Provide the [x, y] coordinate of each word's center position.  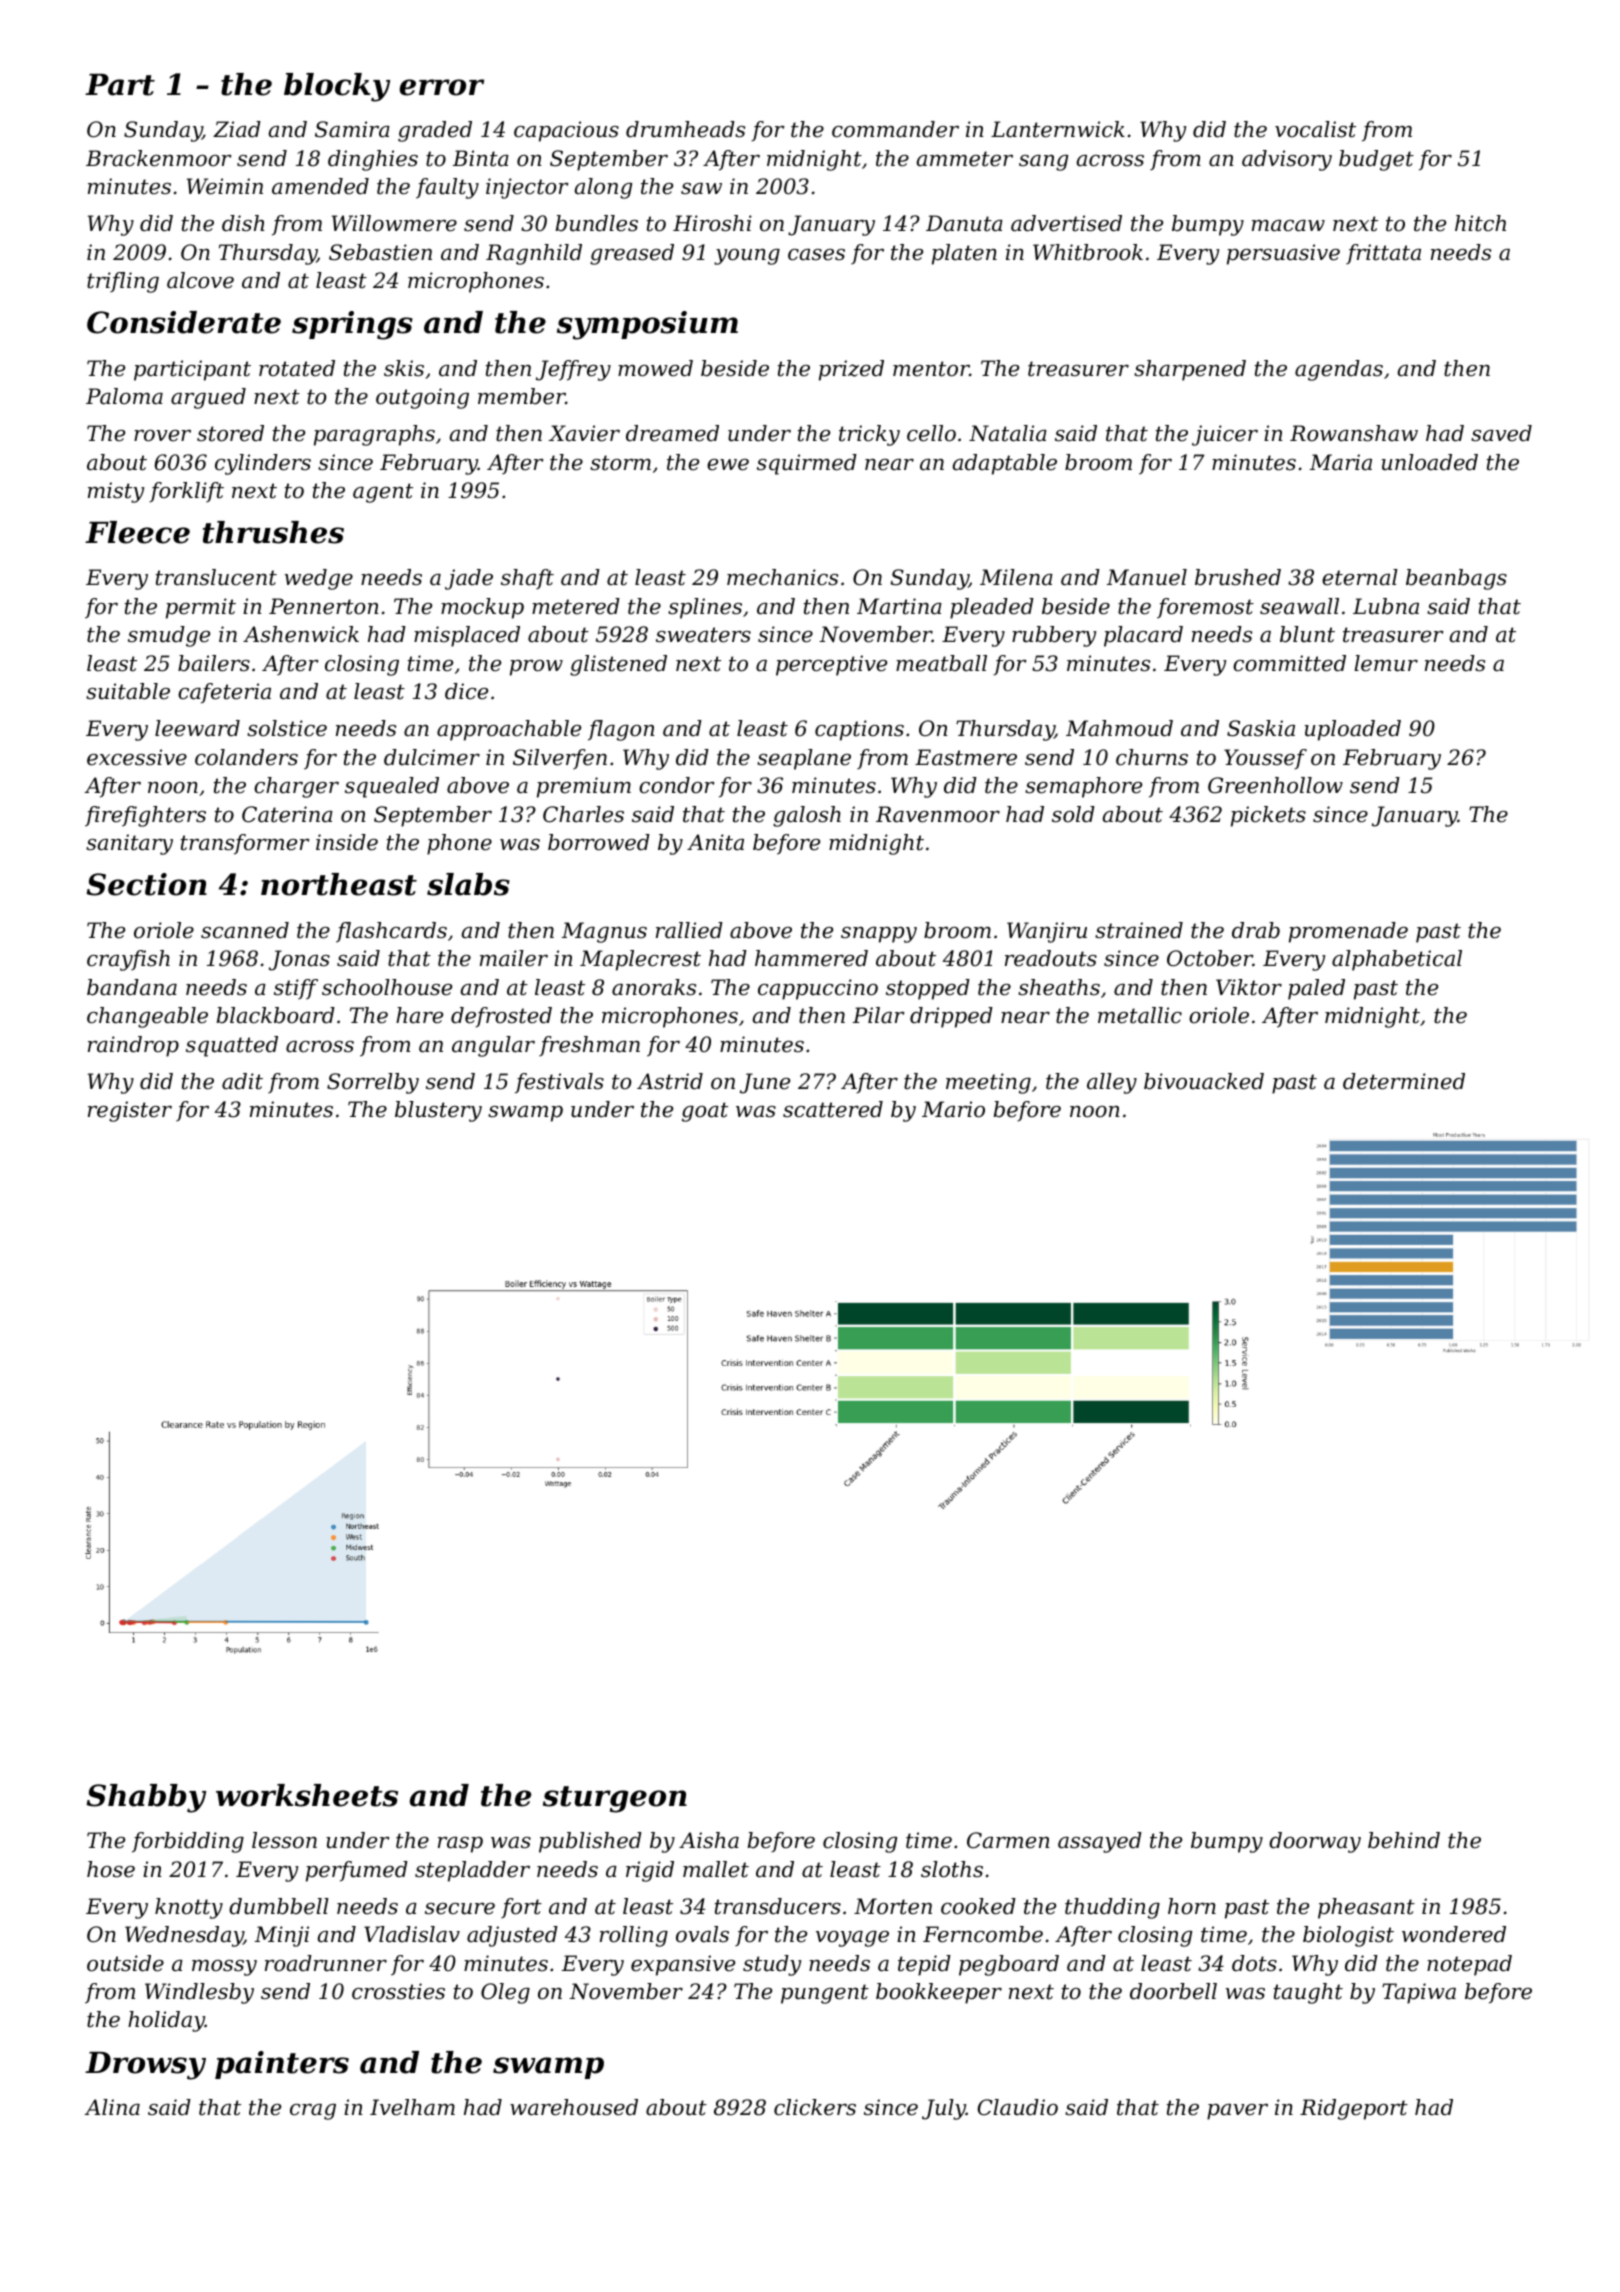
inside [347, 842]
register [130, 1111]
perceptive [831, 665]
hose [111, 1869]
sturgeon [615, 1799]
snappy [879, 935]
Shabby [146, 1798]
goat [705, 1112]
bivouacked [1204, 1081]
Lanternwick [1058, 129]
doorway [1315, 1842]
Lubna [1386, 606]
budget [1376, 160]
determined [1404, 1081]
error [441, 87]
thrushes [273, 532]
